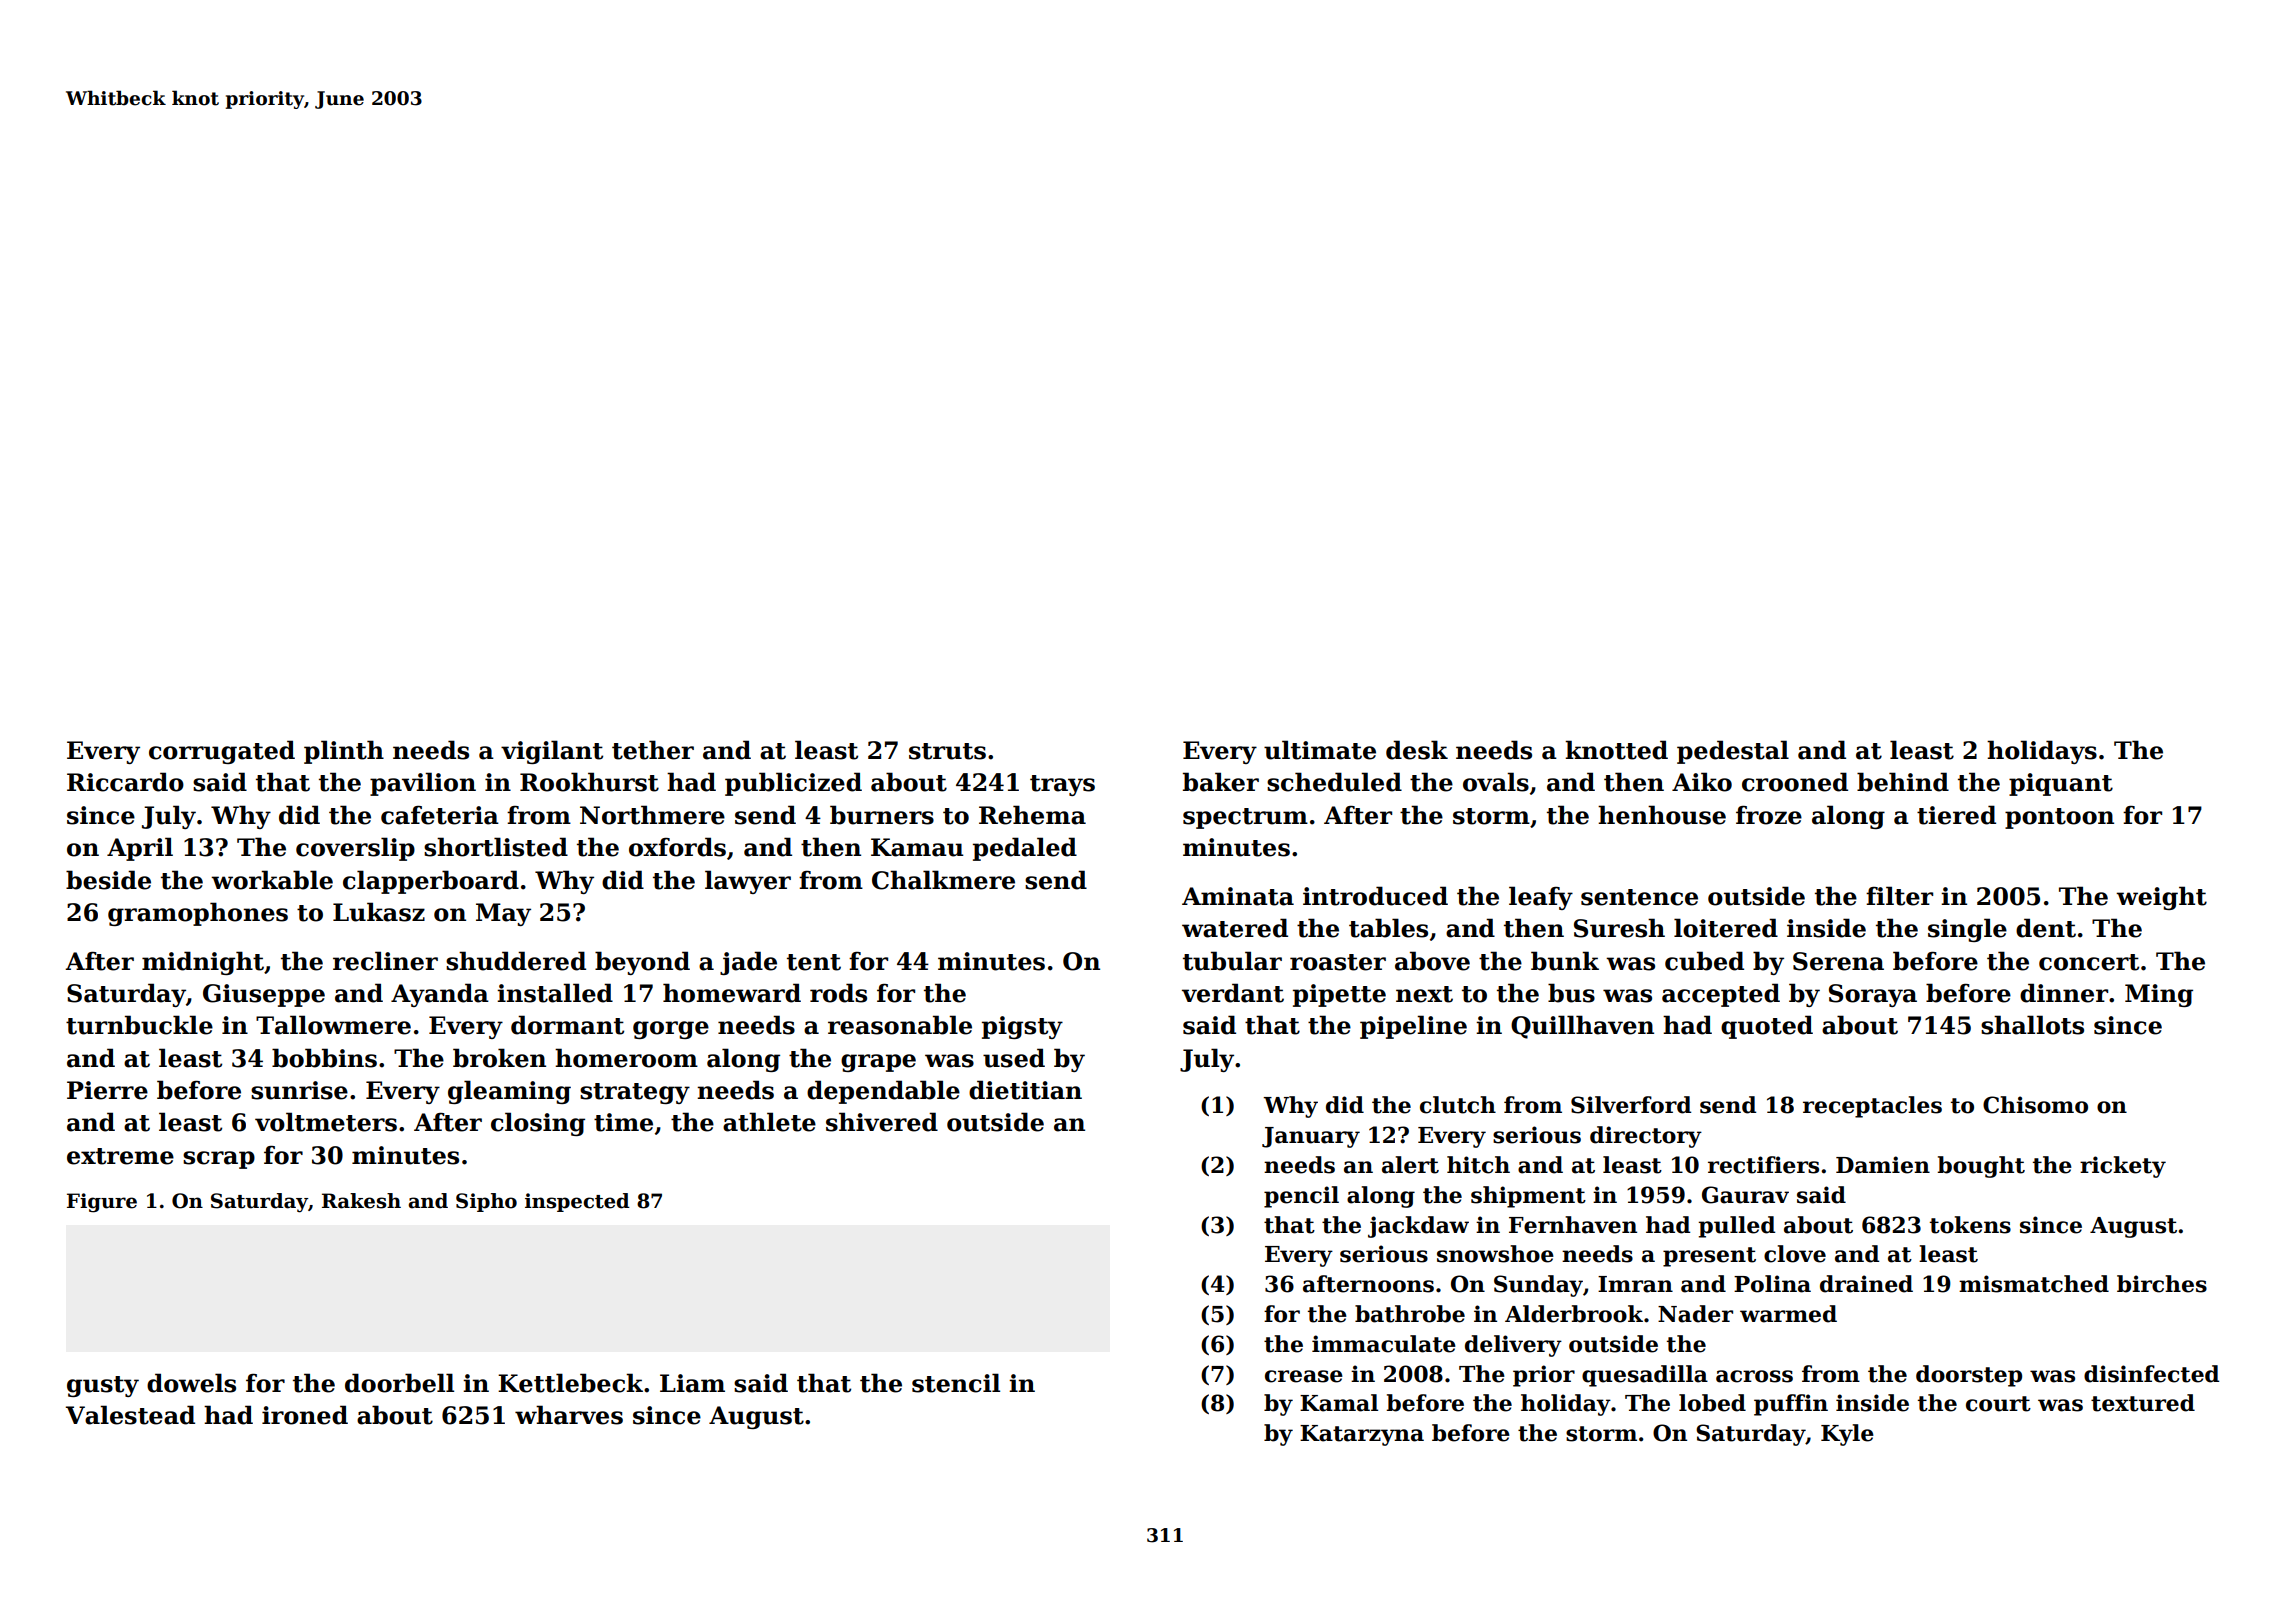 This image has height=1620, width=2292. Describe the element at coordinates (1339, 1403) in the image. I see `Kamal` at that location.
